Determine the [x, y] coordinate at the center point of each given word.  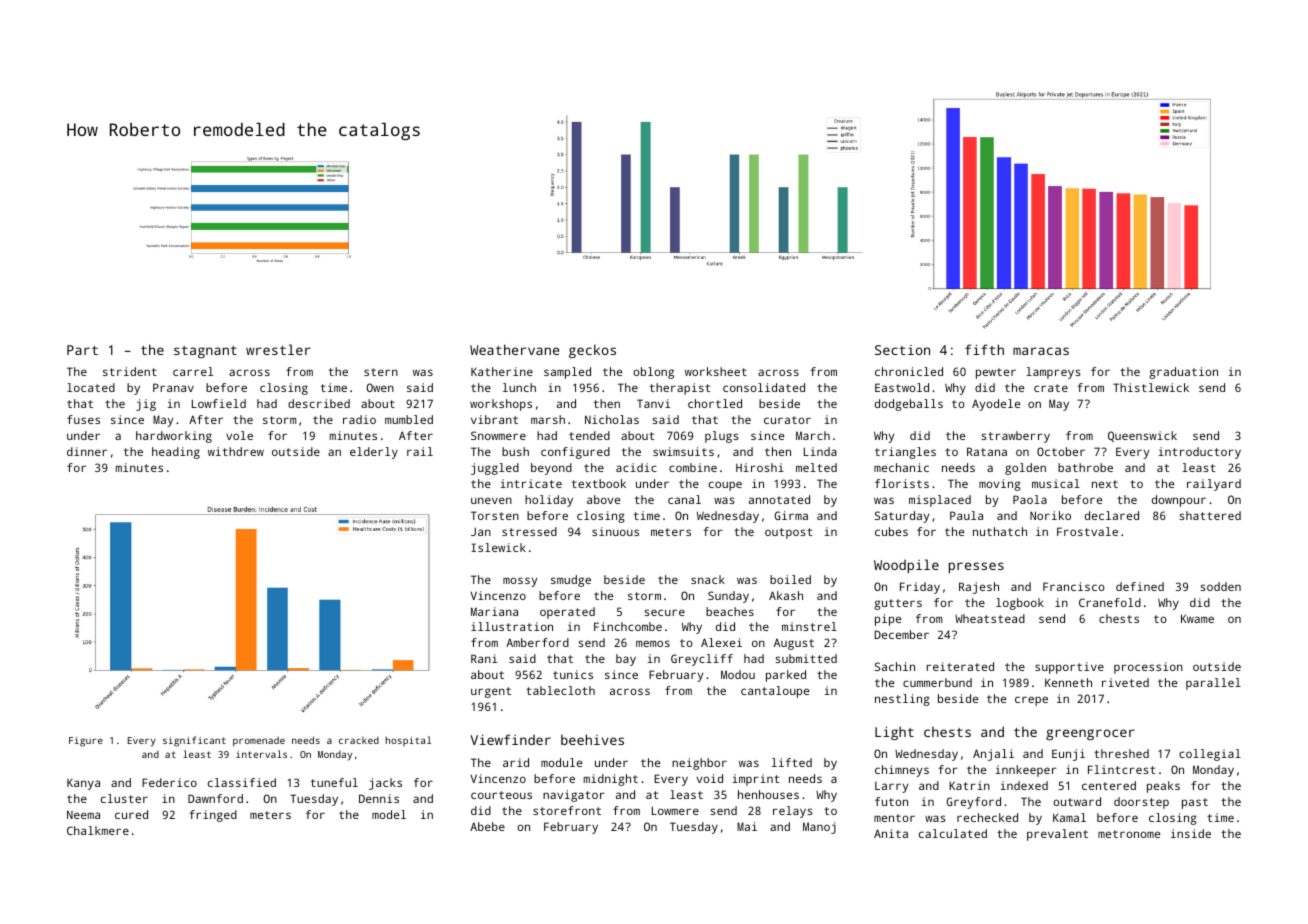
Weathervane [514, 349]
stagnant [205, 352]
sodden [1220, 586]
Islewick [498, 547]
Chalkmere [98, 830]
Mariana [494, 611]
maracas [1041, 351]
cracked [359, 740]
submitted [806, 658]
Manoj [819, 828]
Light [894, 733]
